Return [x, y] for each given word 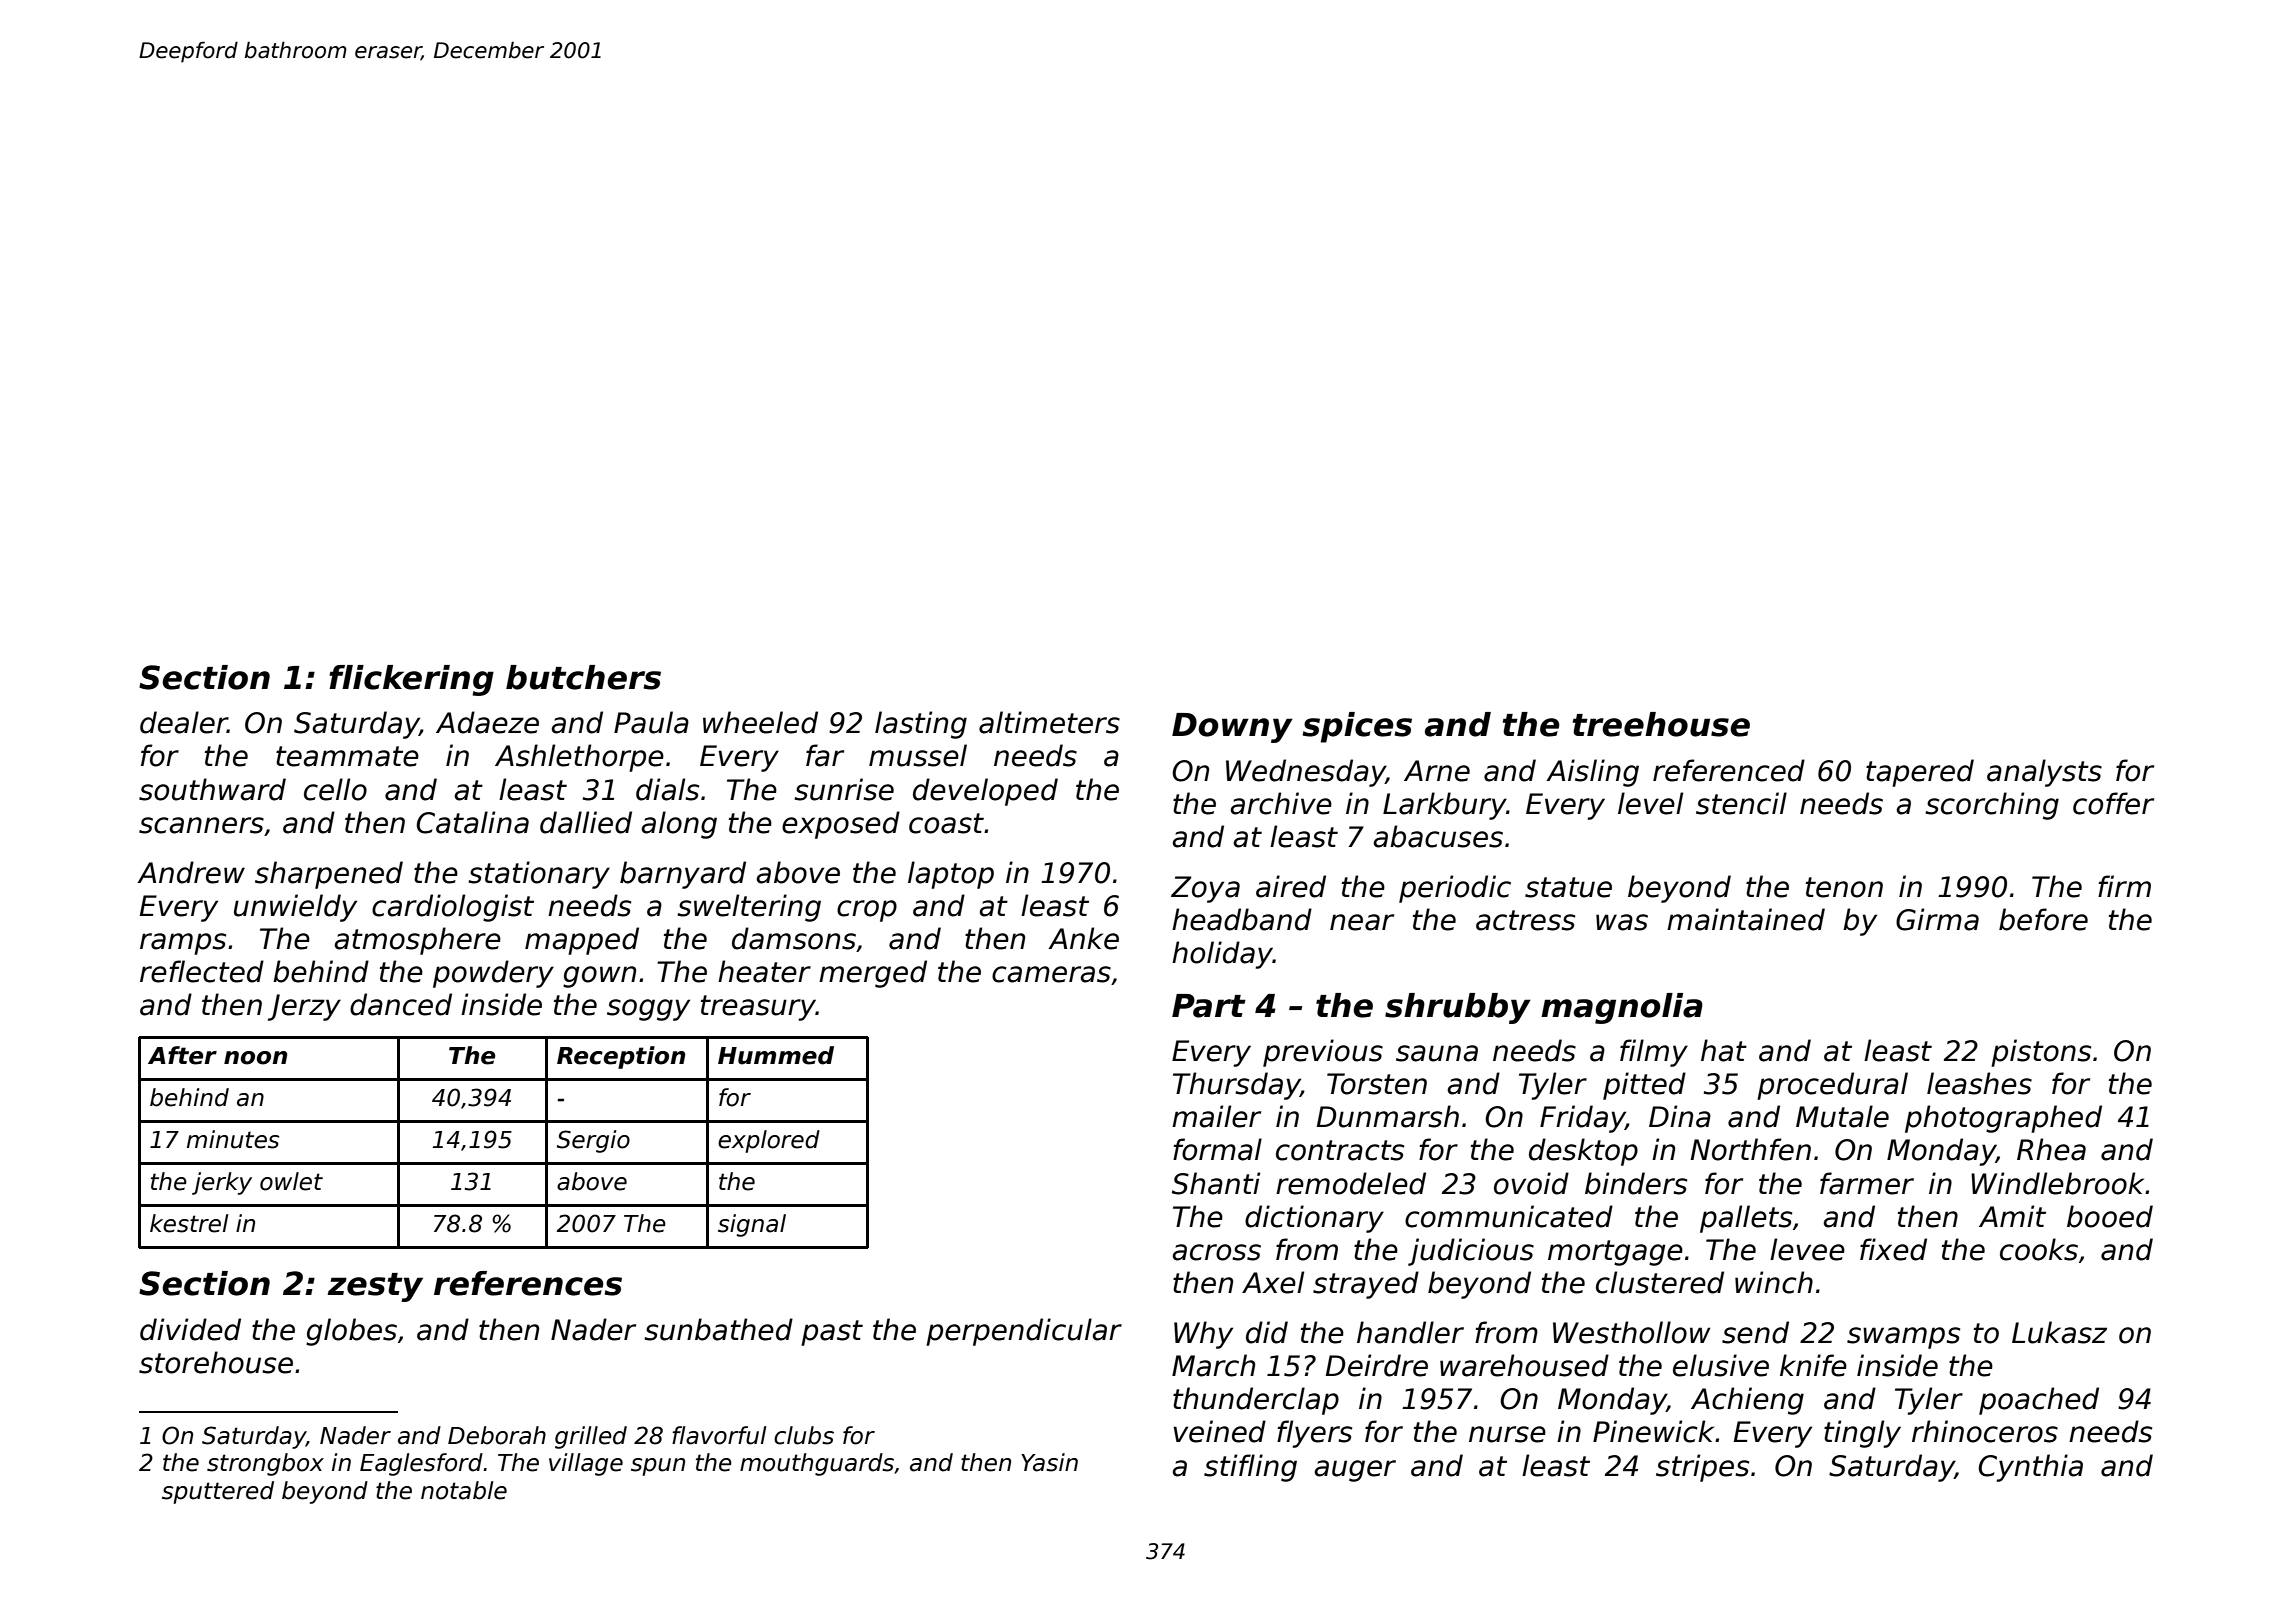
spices [1357, 727]
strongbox [265, 1464]
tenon [1844, 887]
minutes [233, 1139]
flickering [411, 680]
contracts [1340, 1150]
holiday [1222, 955]
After [182, 1055]
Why [1203, 1335]
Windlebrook [2057, 1183]
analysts [2044, 773]
